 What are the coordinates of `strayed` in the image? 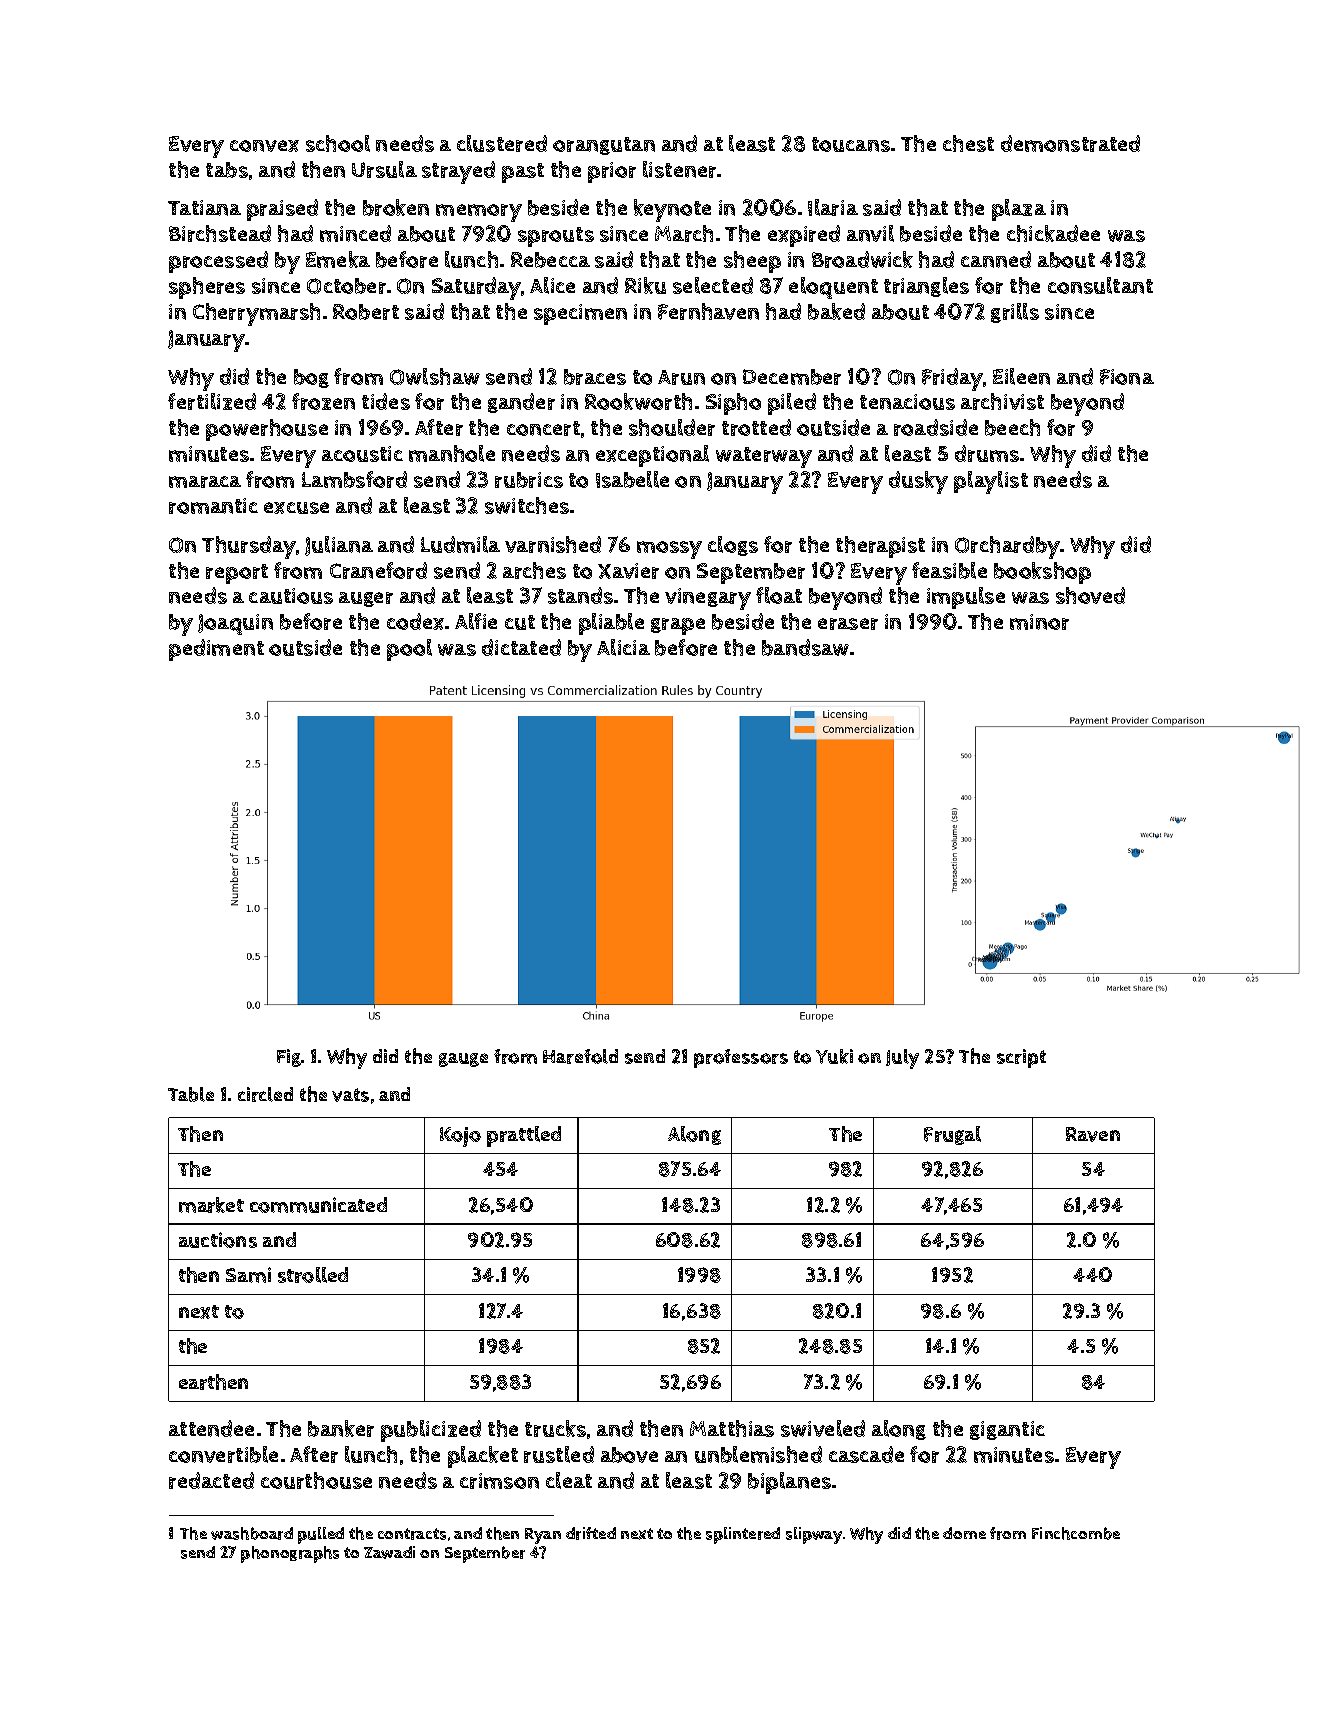 It's located at (458, 172).
